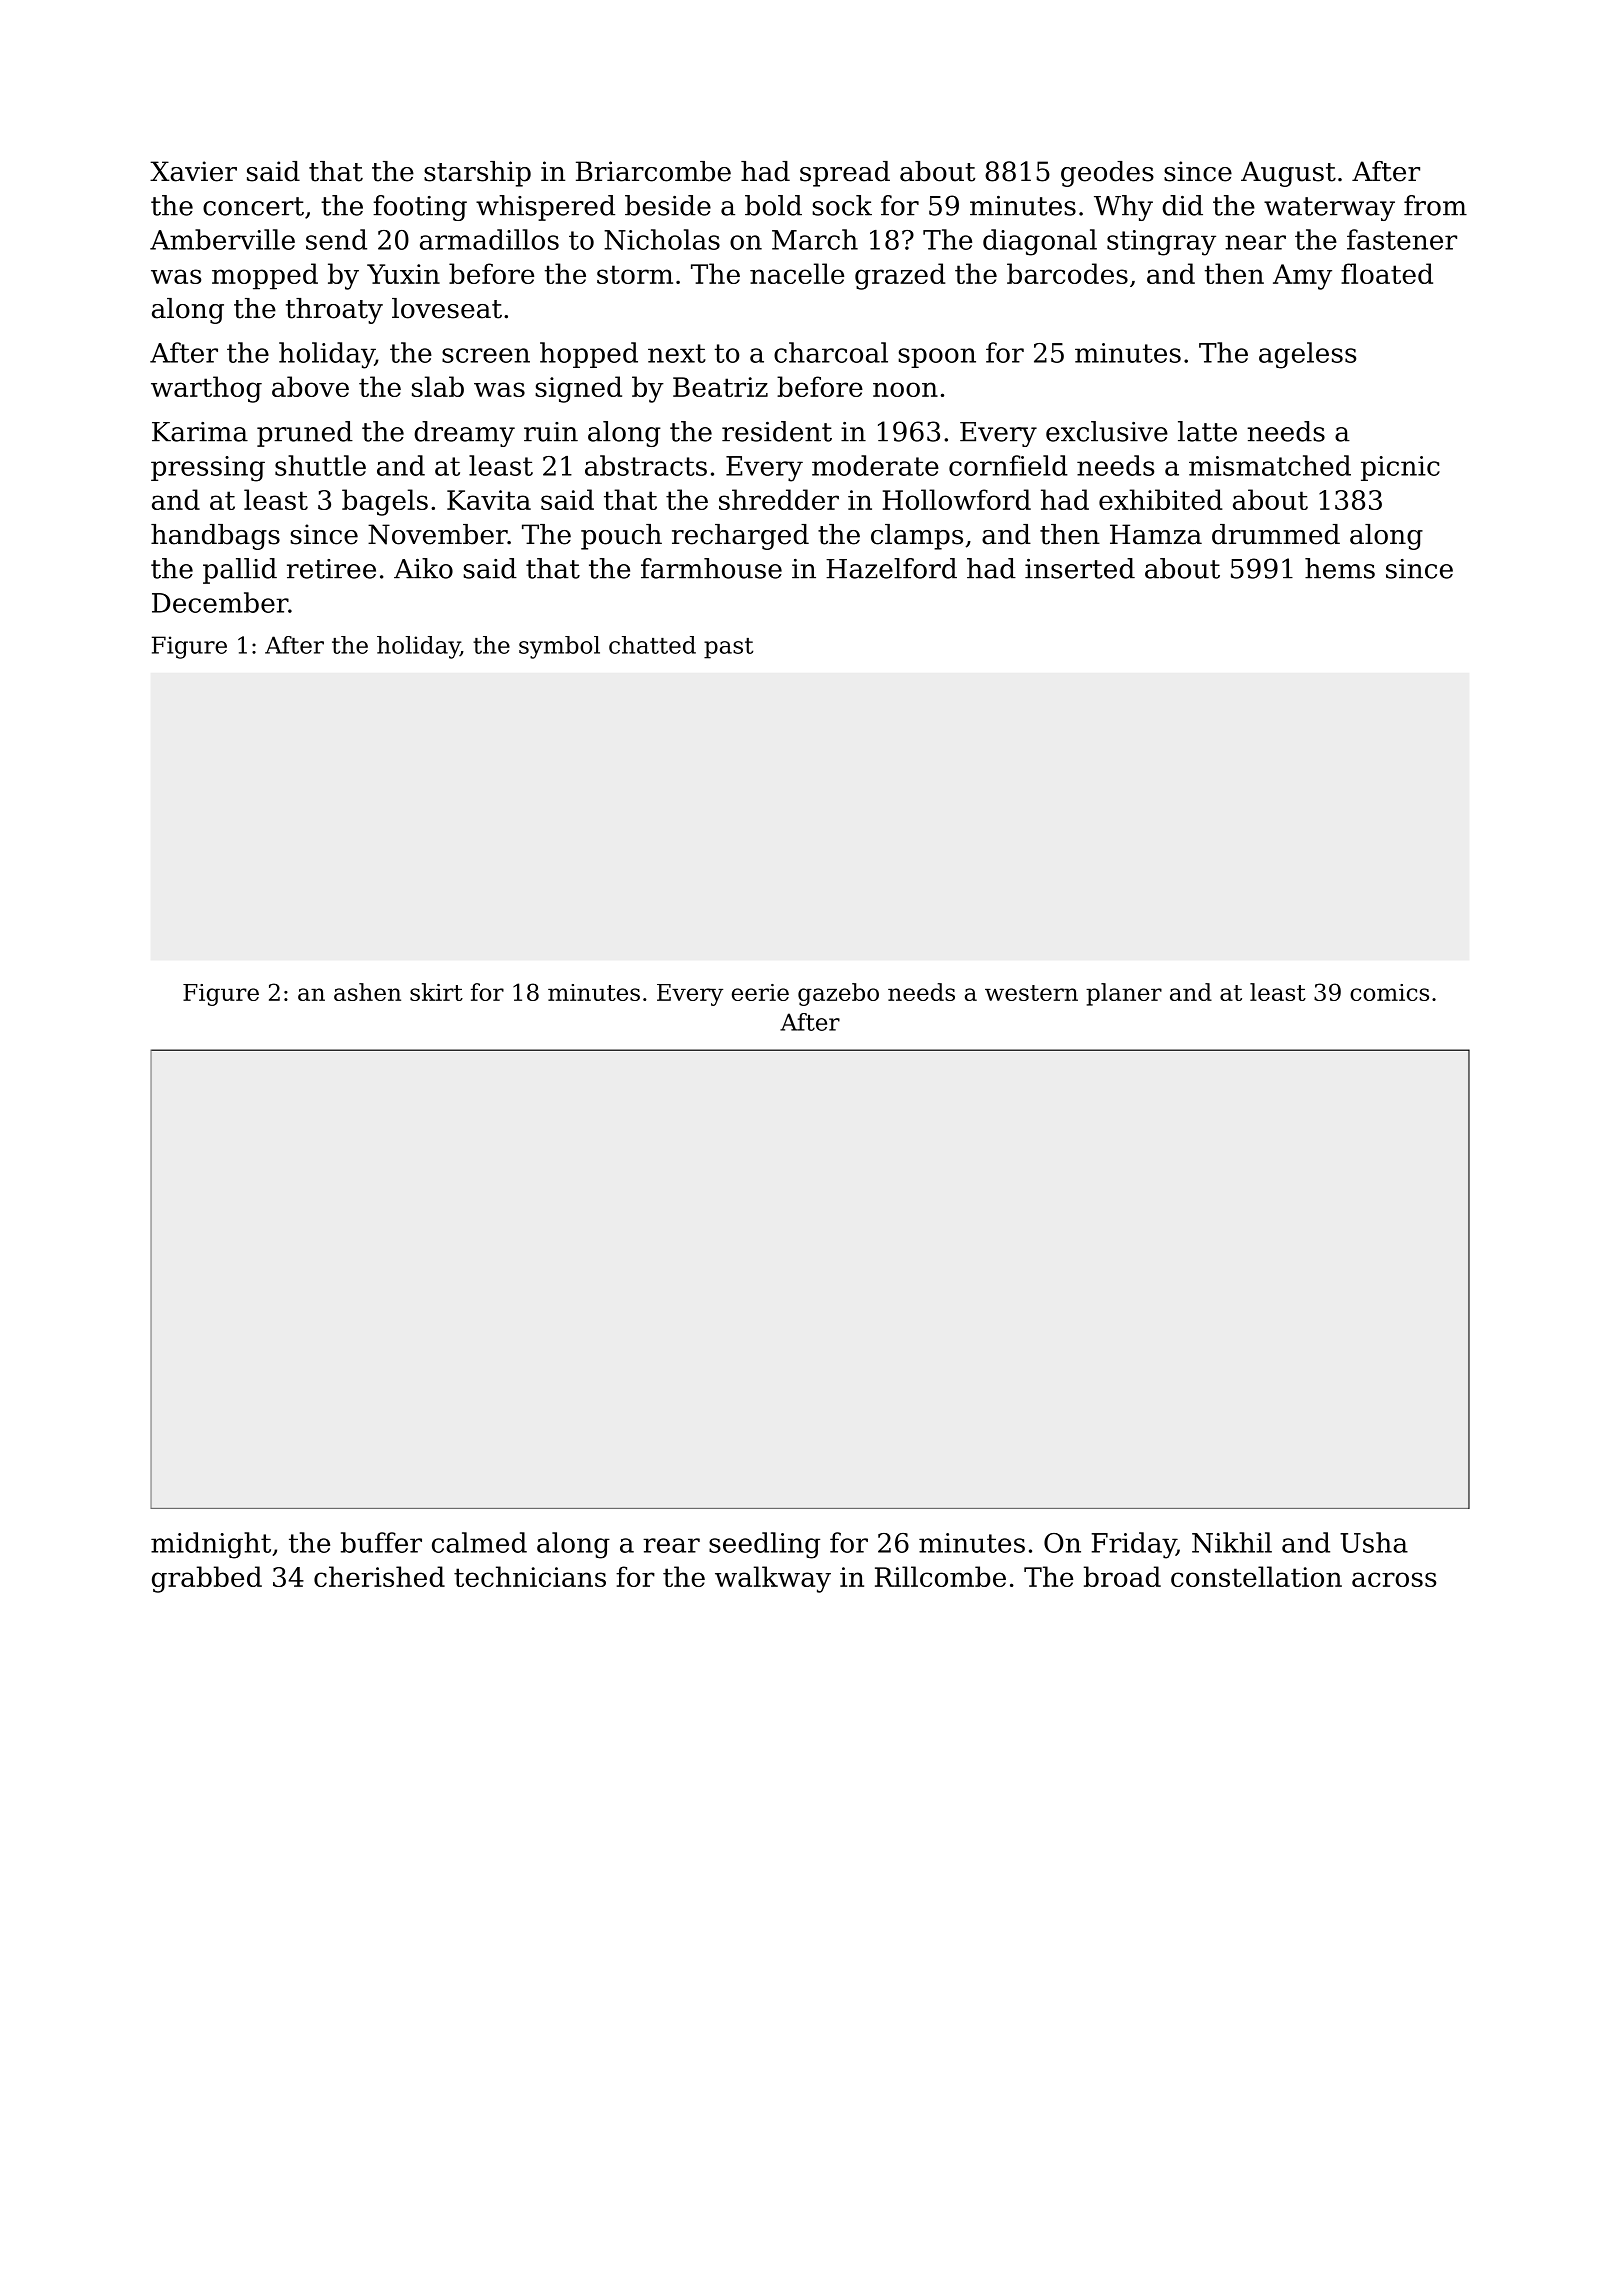  Describe the element at coordinates (1387, 273) in the image. I see `floated` at that location.
